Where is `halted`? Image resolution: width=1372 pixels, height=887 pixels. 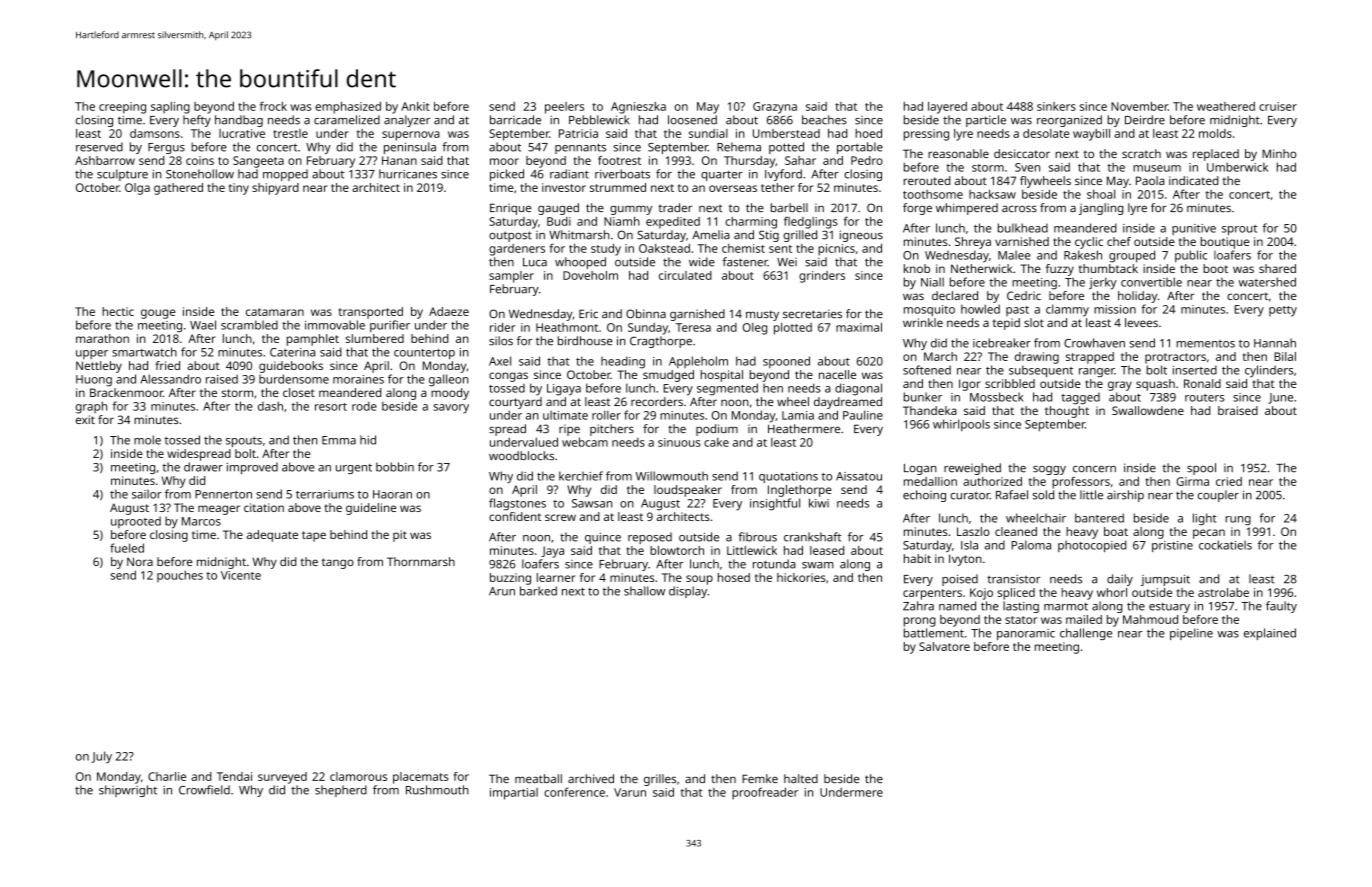
halted is located at coordinates (801, 778).
